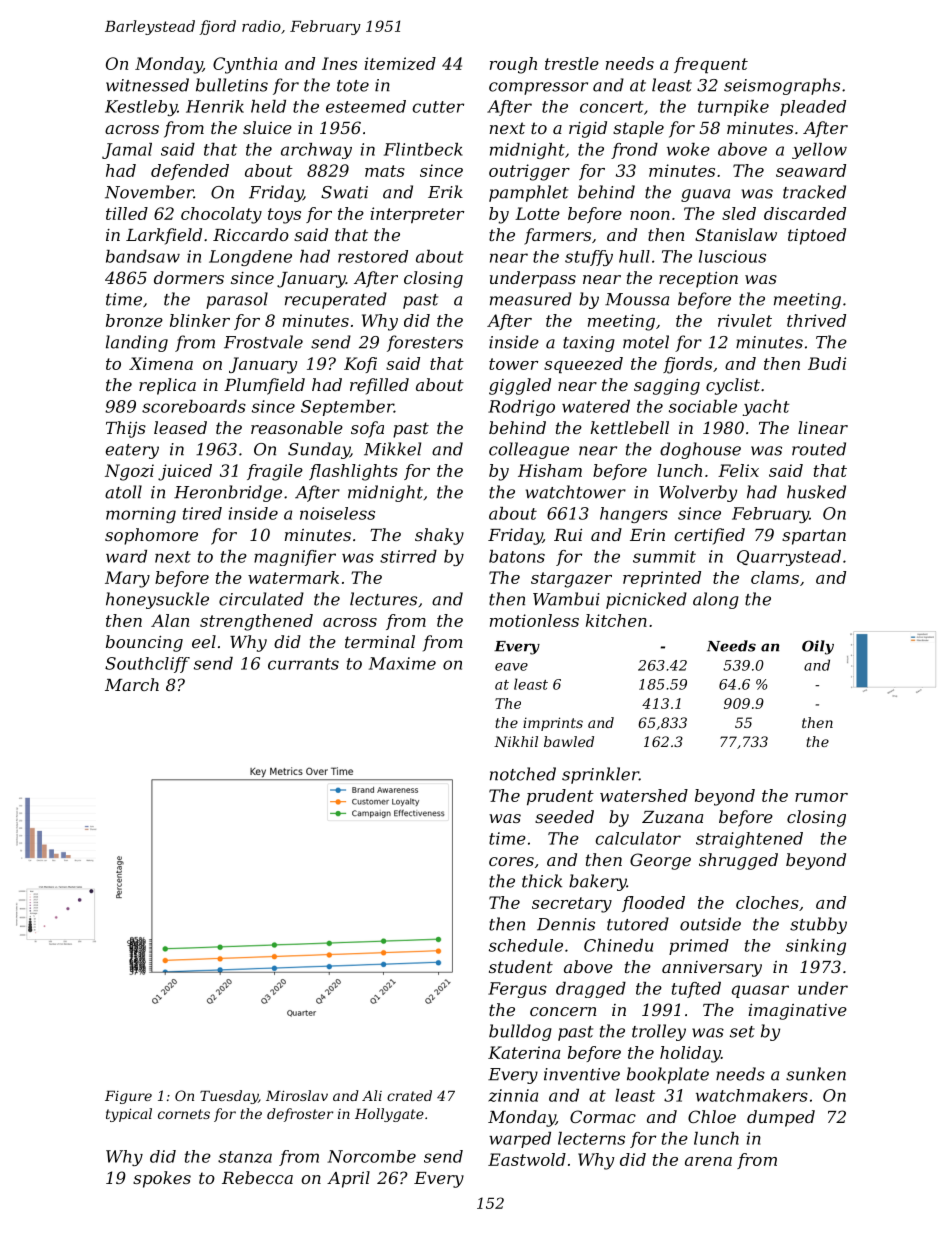 The width and height of the screenshot is (952, 1233). What do you see at coordinates (128, 1097) in the screenshot?
I see `Figure` at bounding box center [128, 1097].
